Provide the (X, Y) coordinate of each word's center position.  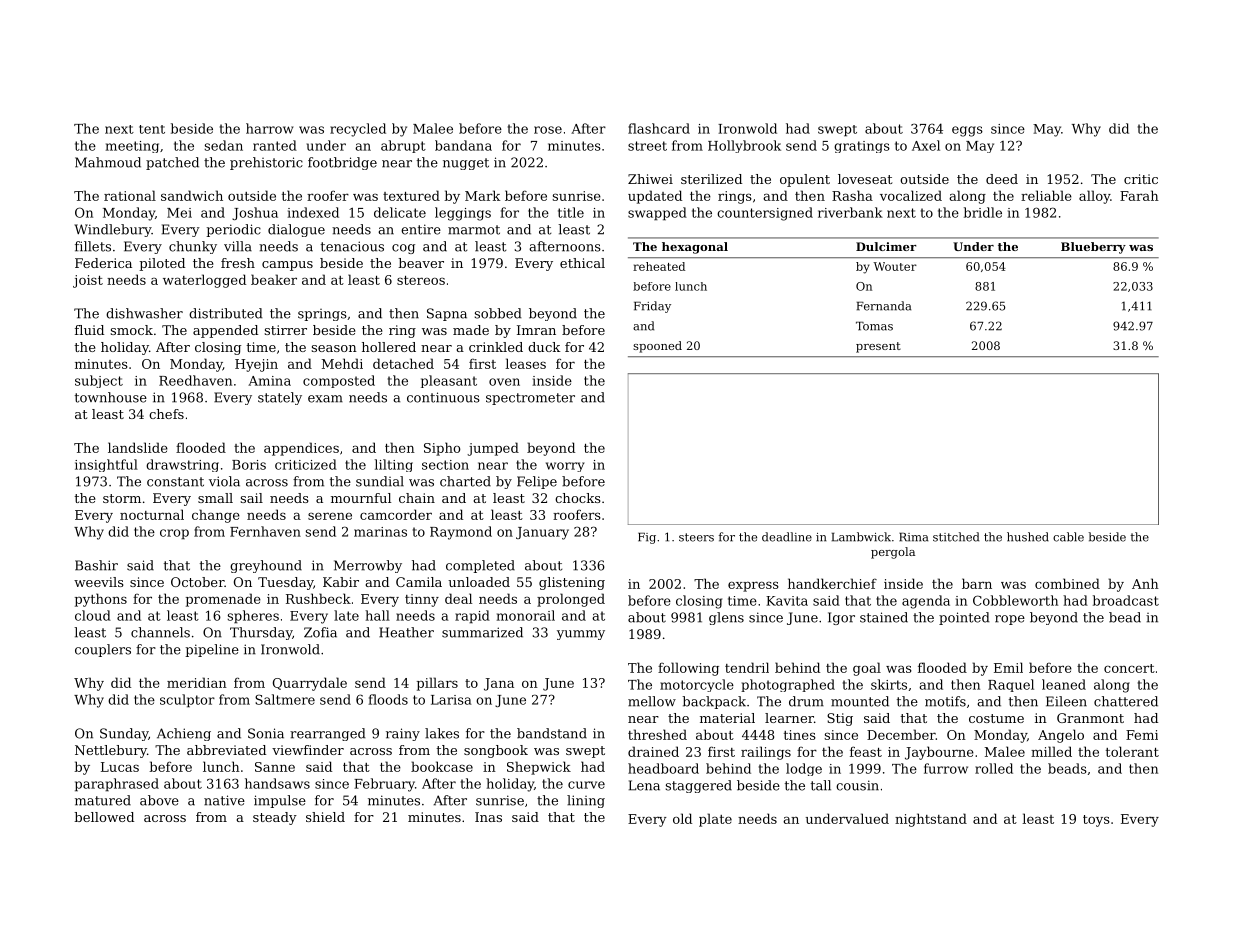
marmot (474, 230)
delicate (400, 212)
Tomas (874, 326)
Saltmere (285, 699)
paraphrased (117, 785)
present (878, 347)
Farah (1139, 195)
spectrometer (530, 399)
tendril (747, 667)
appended (225, 331)
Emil (1008, 667)
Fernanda (884, 306)
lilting (394, 465)
